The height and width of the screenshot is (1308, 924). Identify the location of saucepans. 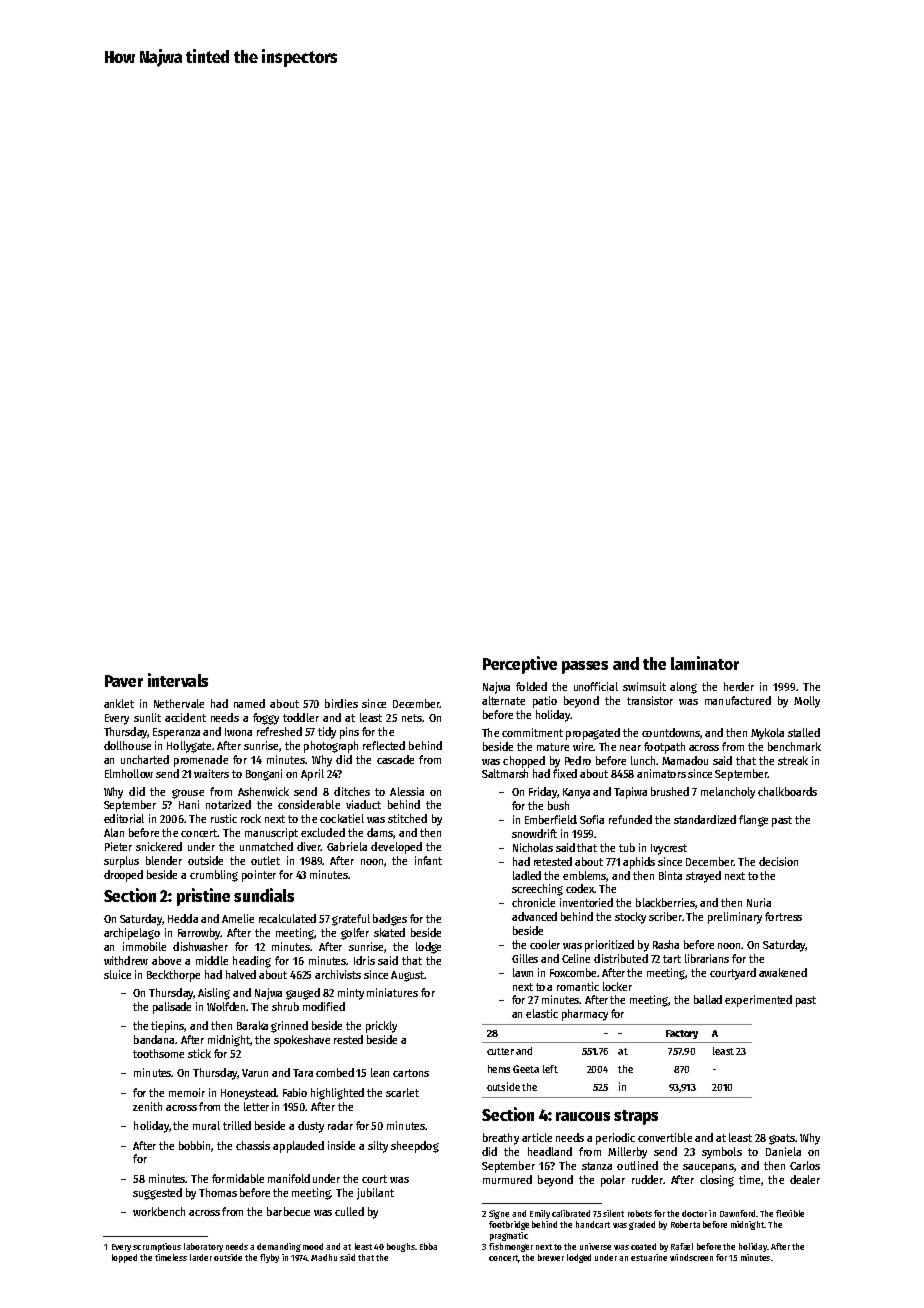
(708, 1168).
